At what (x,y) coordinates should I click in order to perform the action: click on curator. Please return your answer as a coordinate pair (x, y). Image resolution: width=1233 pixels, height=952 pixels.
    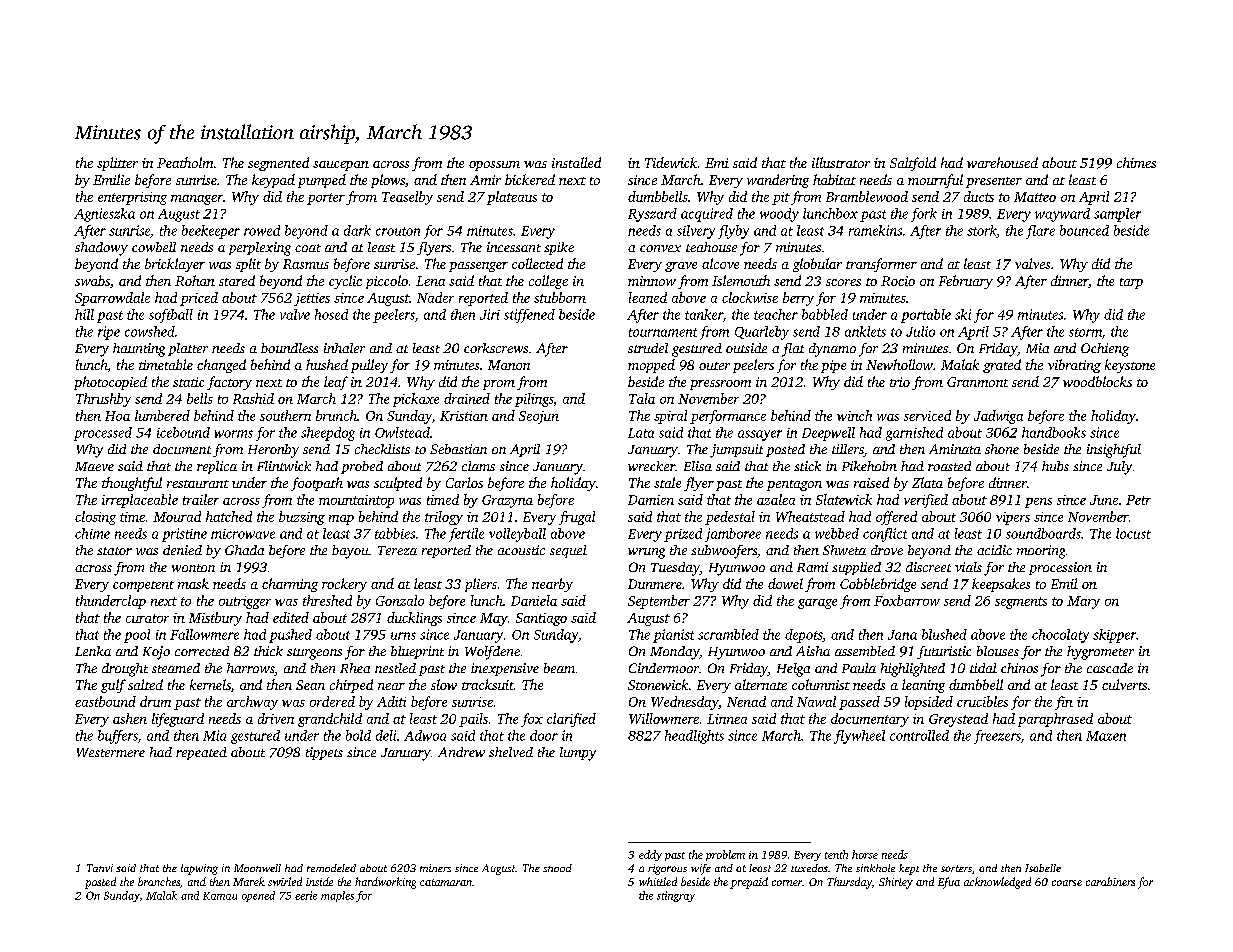
    Looking at the image, I should click on (147, 618).
